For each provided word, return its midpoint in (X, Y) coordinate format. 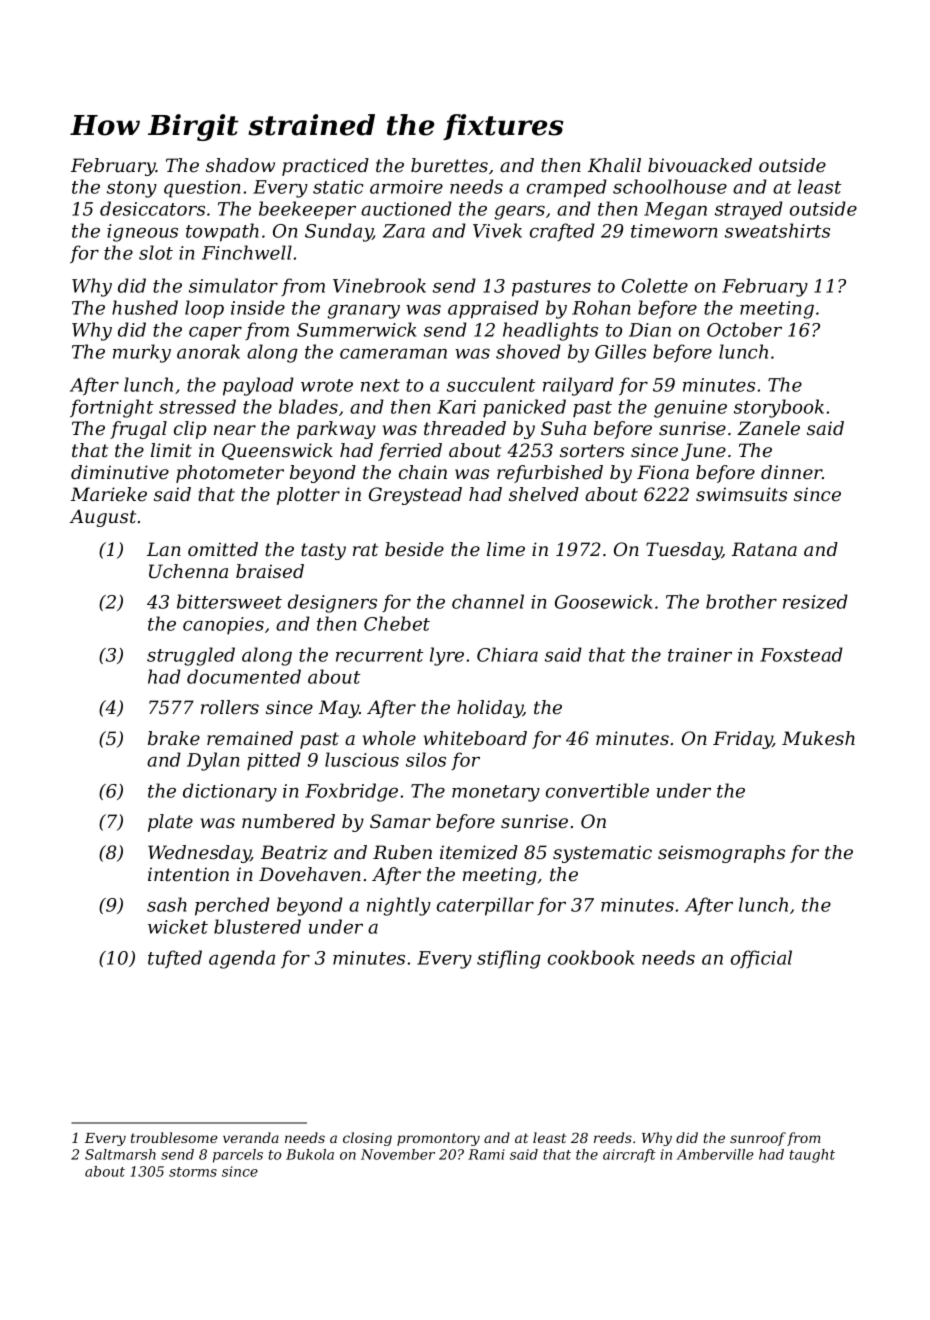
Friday (743, 740)
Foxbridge (351, 792)
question (202, 189)
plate (170, 823)
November (398, 1154)
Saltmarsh (120, 1154)
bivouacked (700, 165)
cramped (567, 188)
